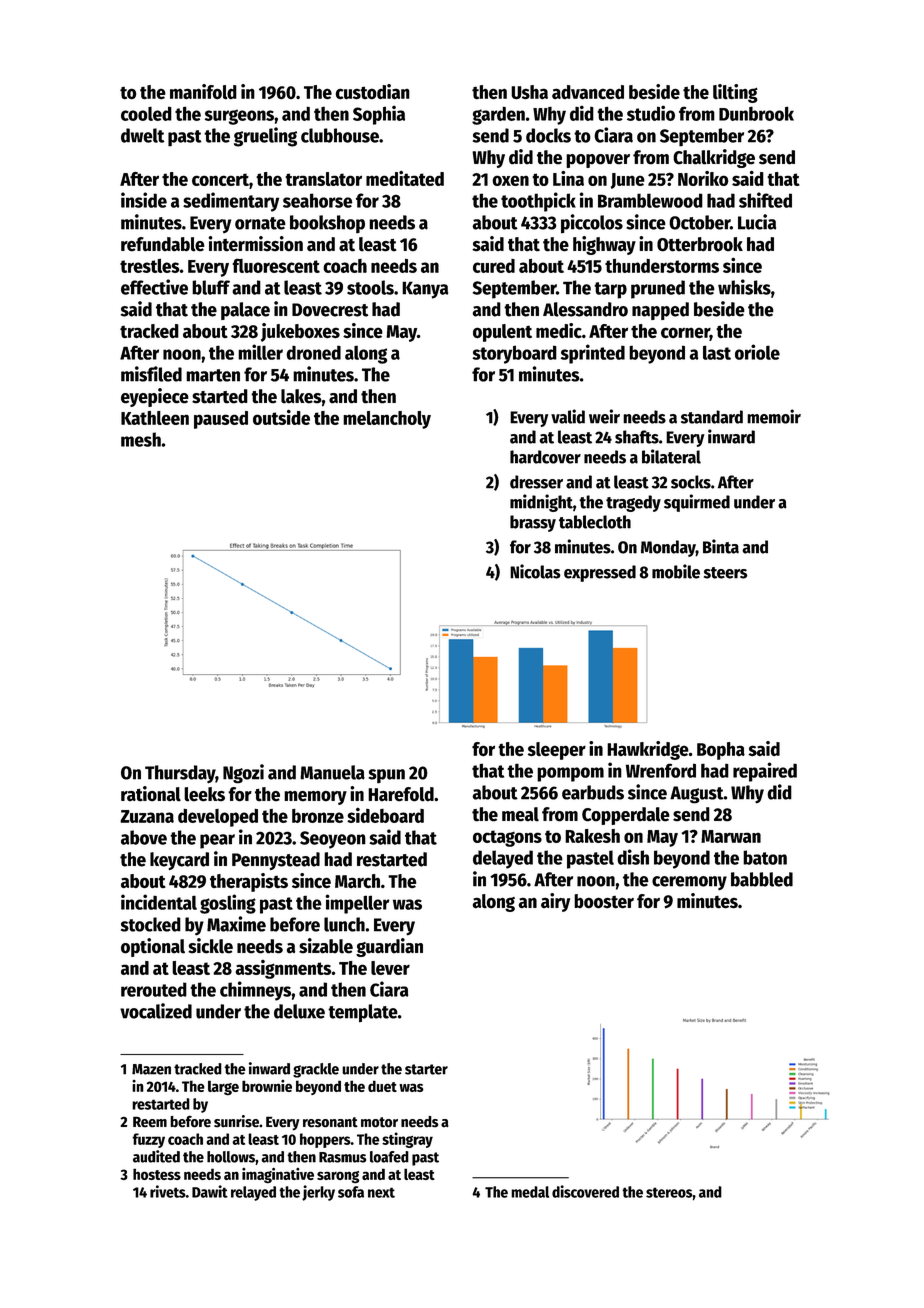 The image size is (924, 1308). I want to click on paused, so click(221, 420).
